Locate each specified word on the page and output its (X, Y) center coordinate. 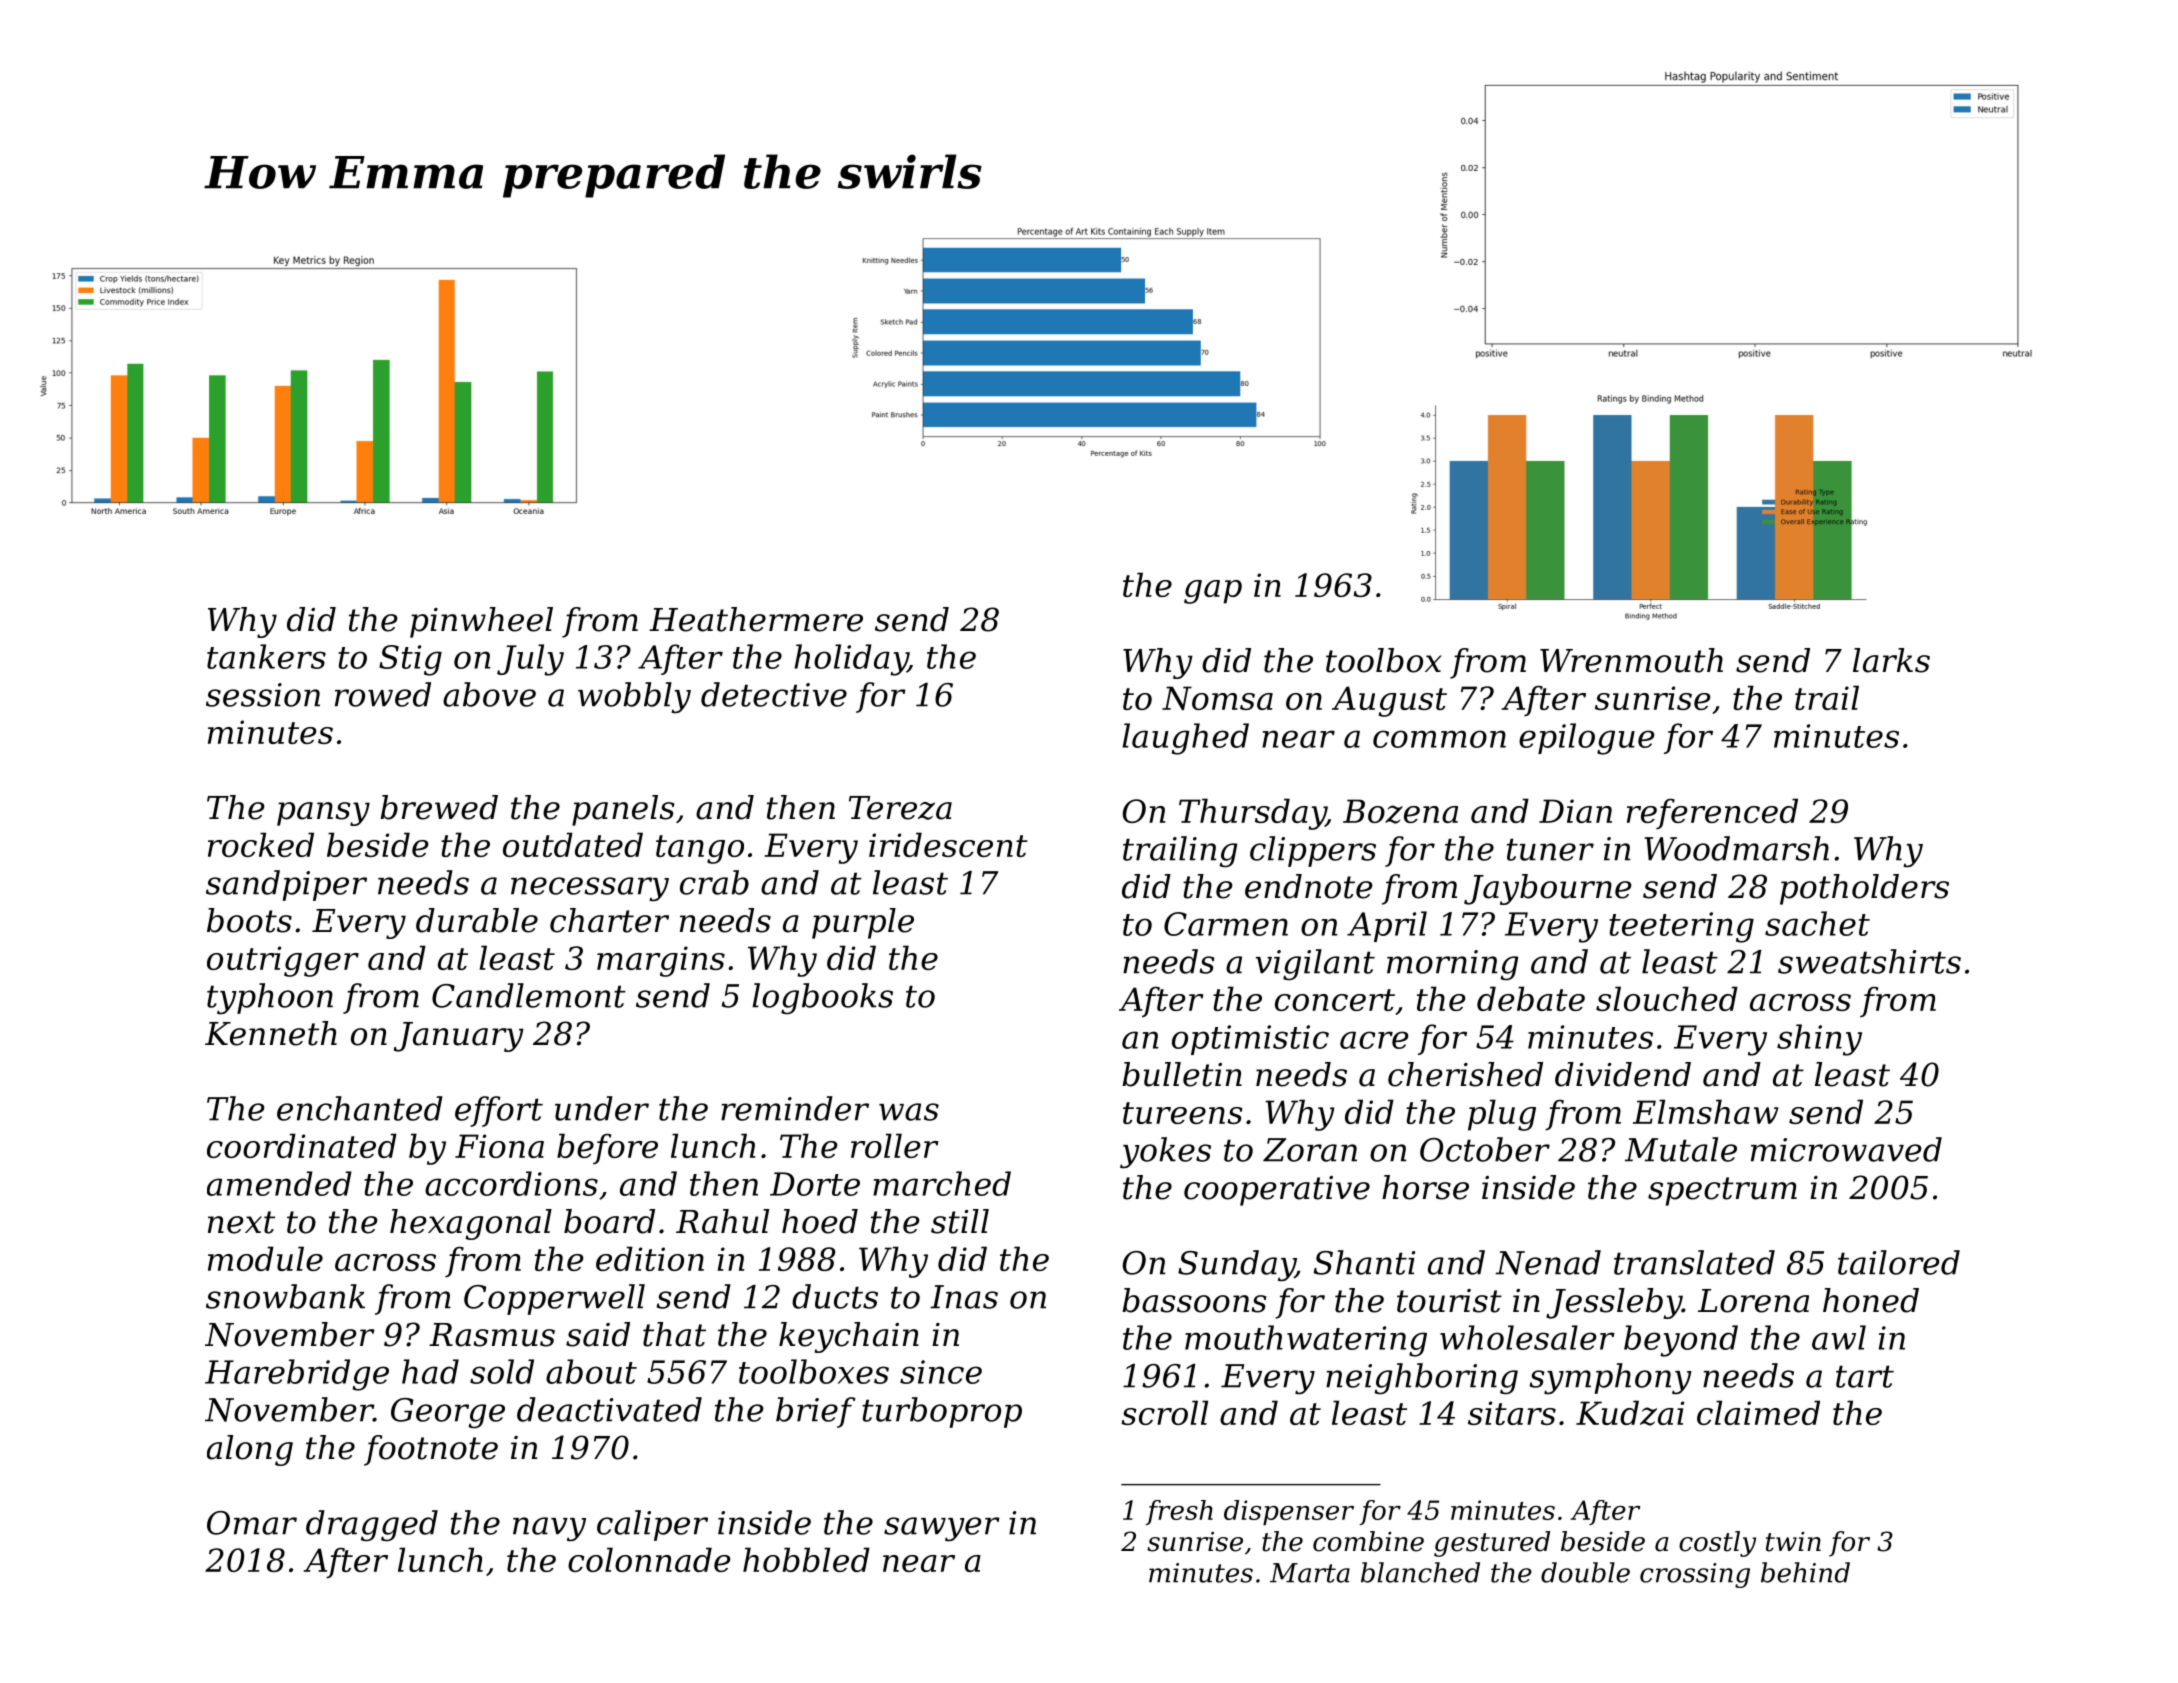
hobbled (806, 1559)
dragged (372, 1526)
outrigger (283, 961)
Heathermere (756, 619)
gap (1213, 592)
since (941, 1372)
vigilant (1315, 965)
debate (1531, 998)
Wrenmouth (1631, 660)
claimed (1758, 1412)
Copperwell (554, 1299)
